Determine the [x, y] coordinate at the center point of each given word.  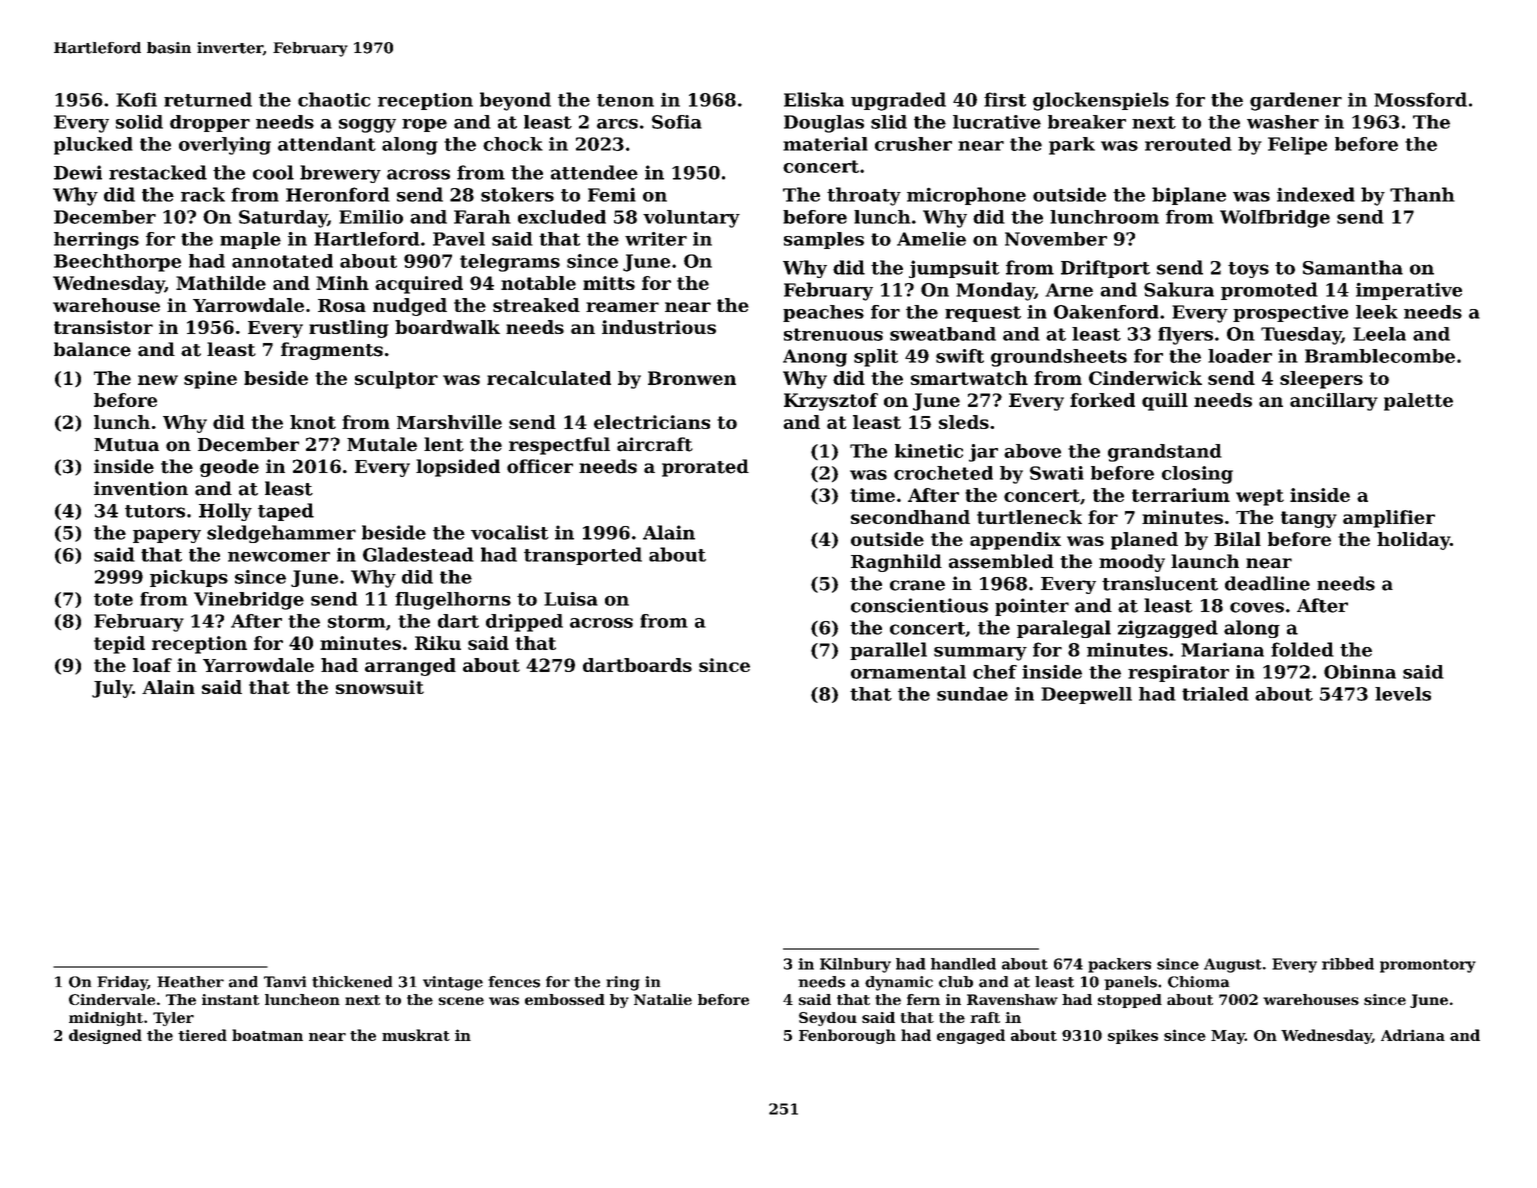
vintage [453, 983]
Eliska [814, 99]
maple [250, 240]
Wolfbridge [1275, 219]
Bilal [1237, 539]
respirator [1178, 673]
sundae [972, 694]
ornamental [908, 672]
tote [113, 599]
